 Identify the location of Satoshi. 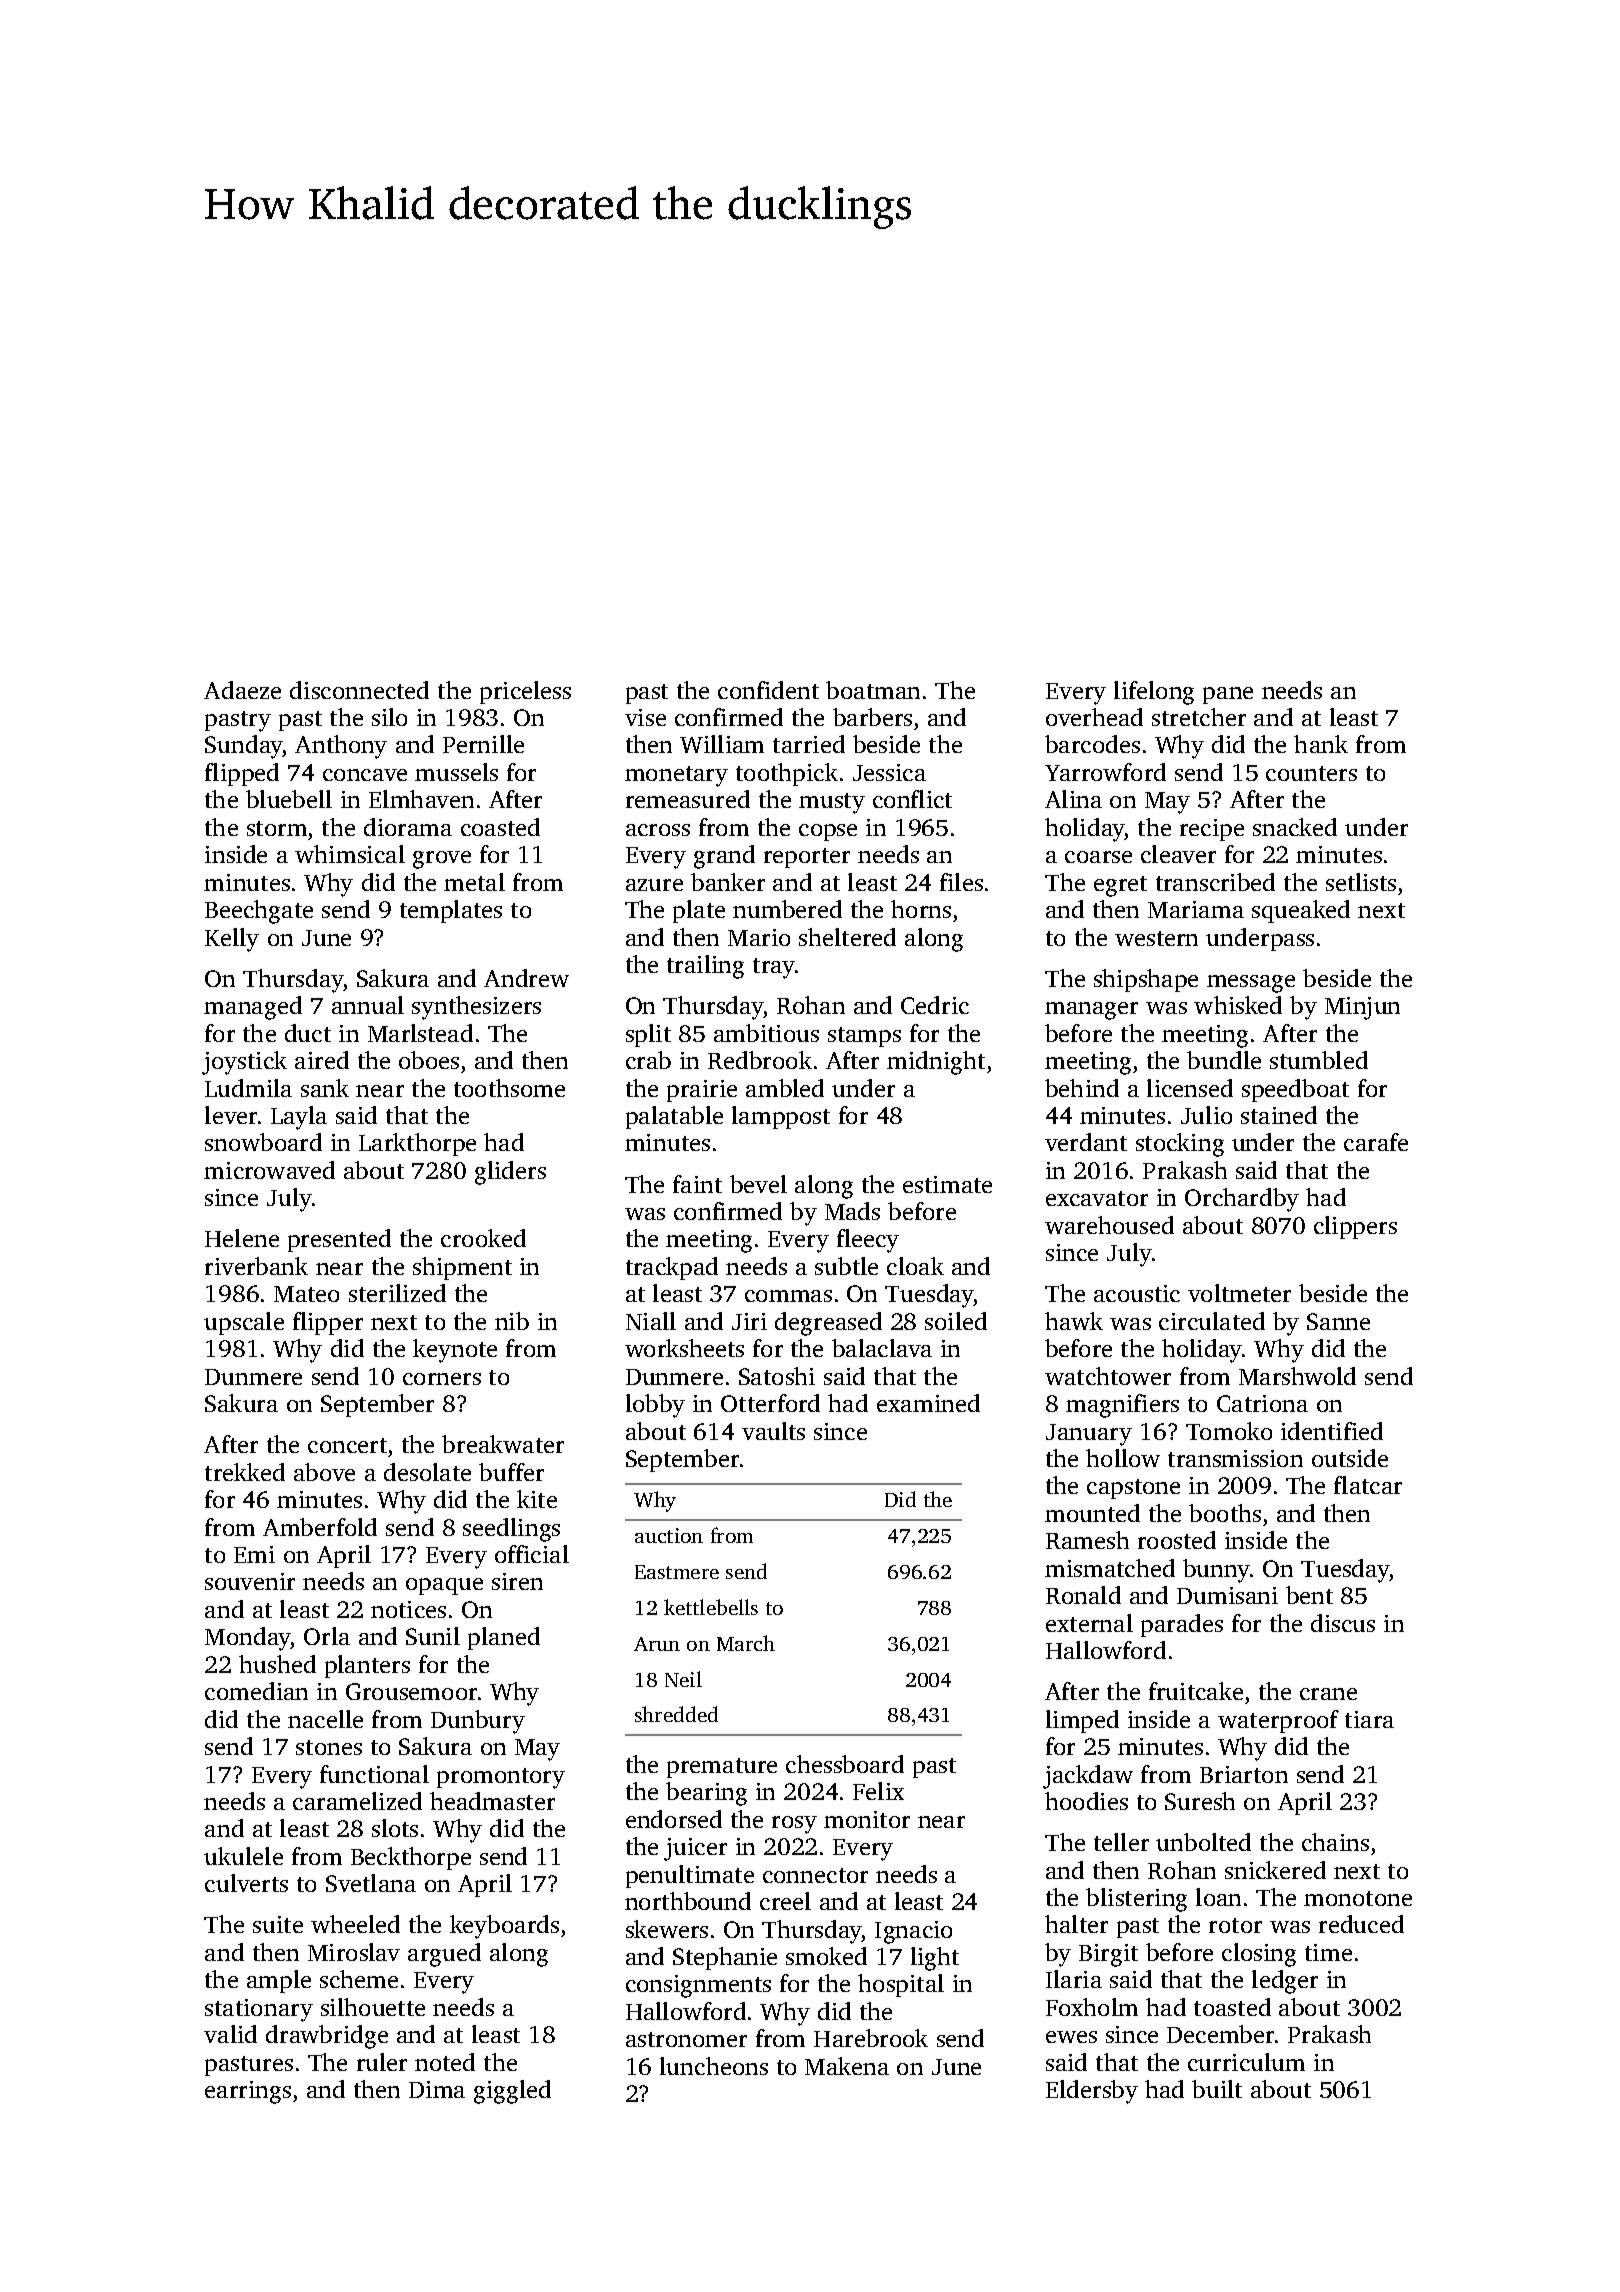
(777, 1376).
